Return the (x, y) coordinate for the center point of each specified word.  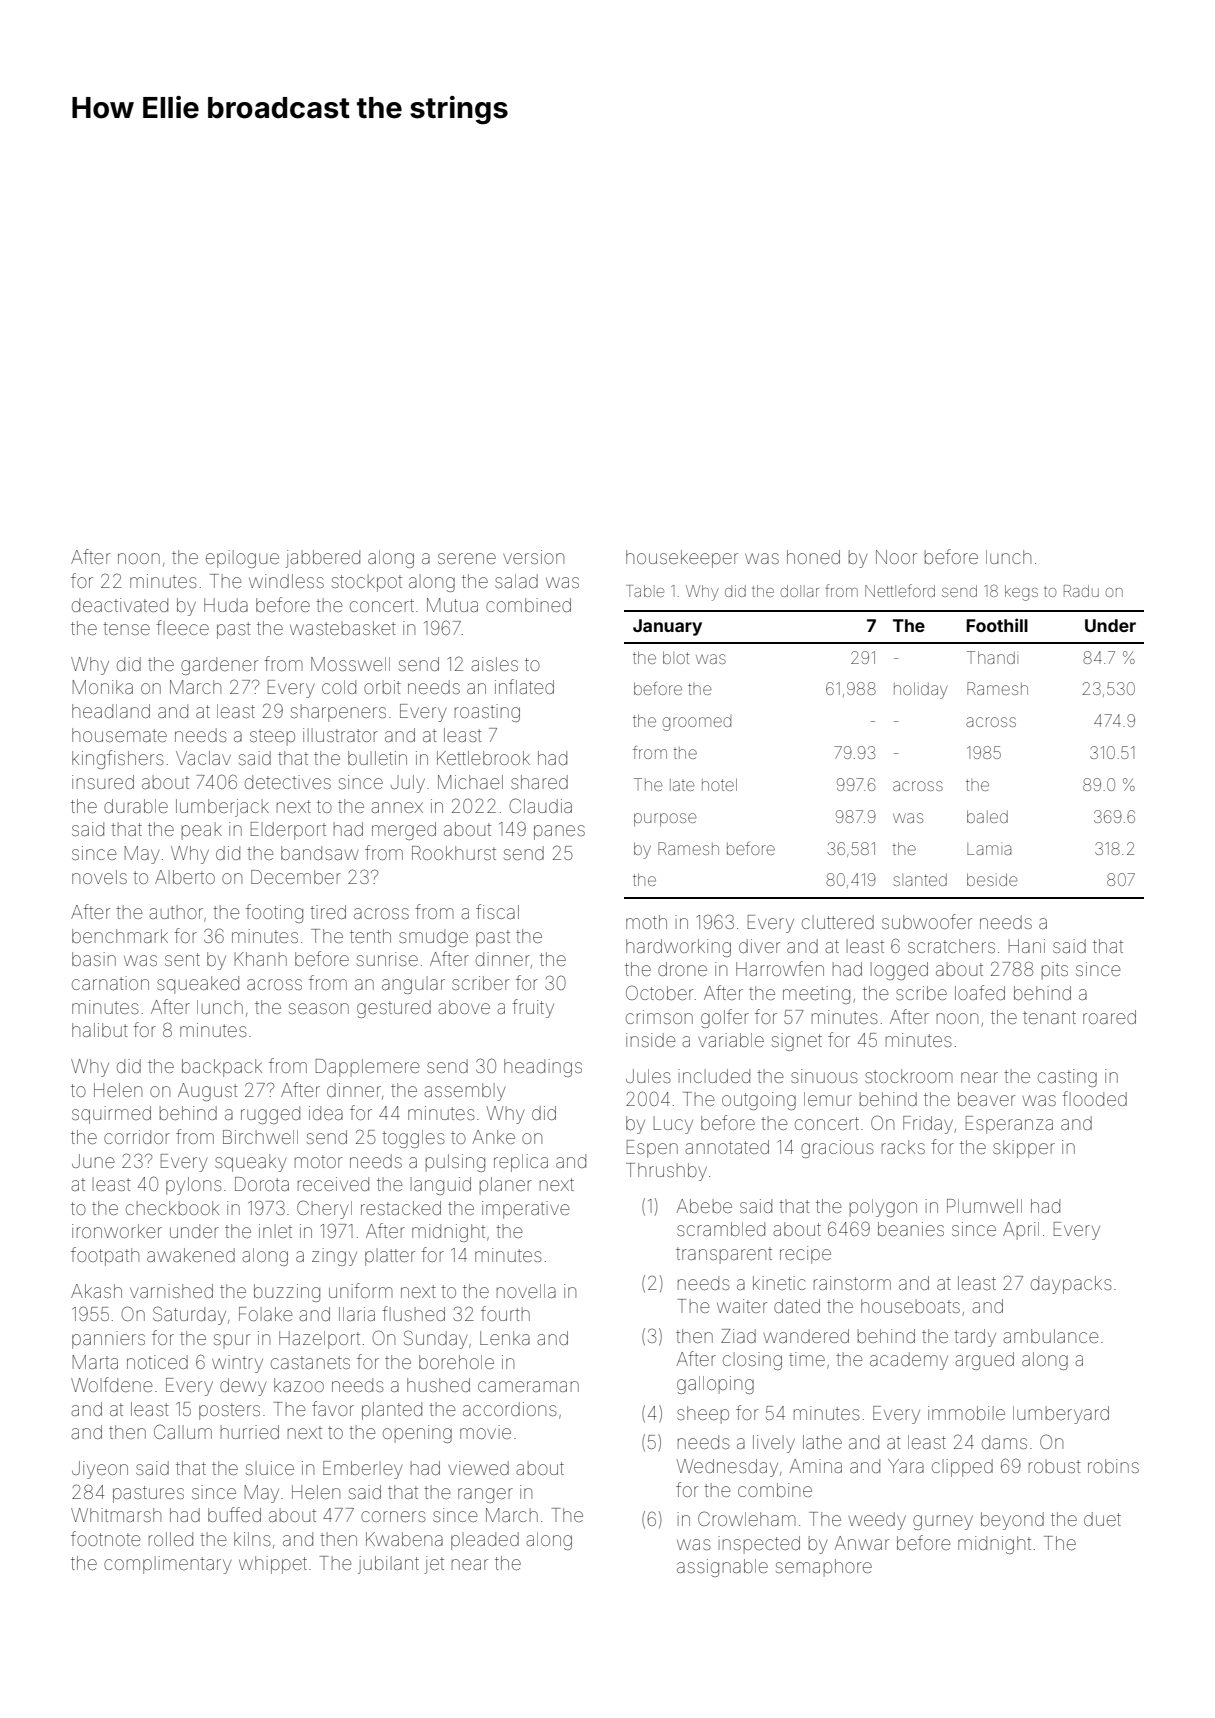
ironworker (117, 1231)
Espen (652, 1149)
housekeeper (682, 559)
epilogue (242, 559)
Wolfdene (111, 1384)
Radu (1081, 591)
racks (903, 1147)
